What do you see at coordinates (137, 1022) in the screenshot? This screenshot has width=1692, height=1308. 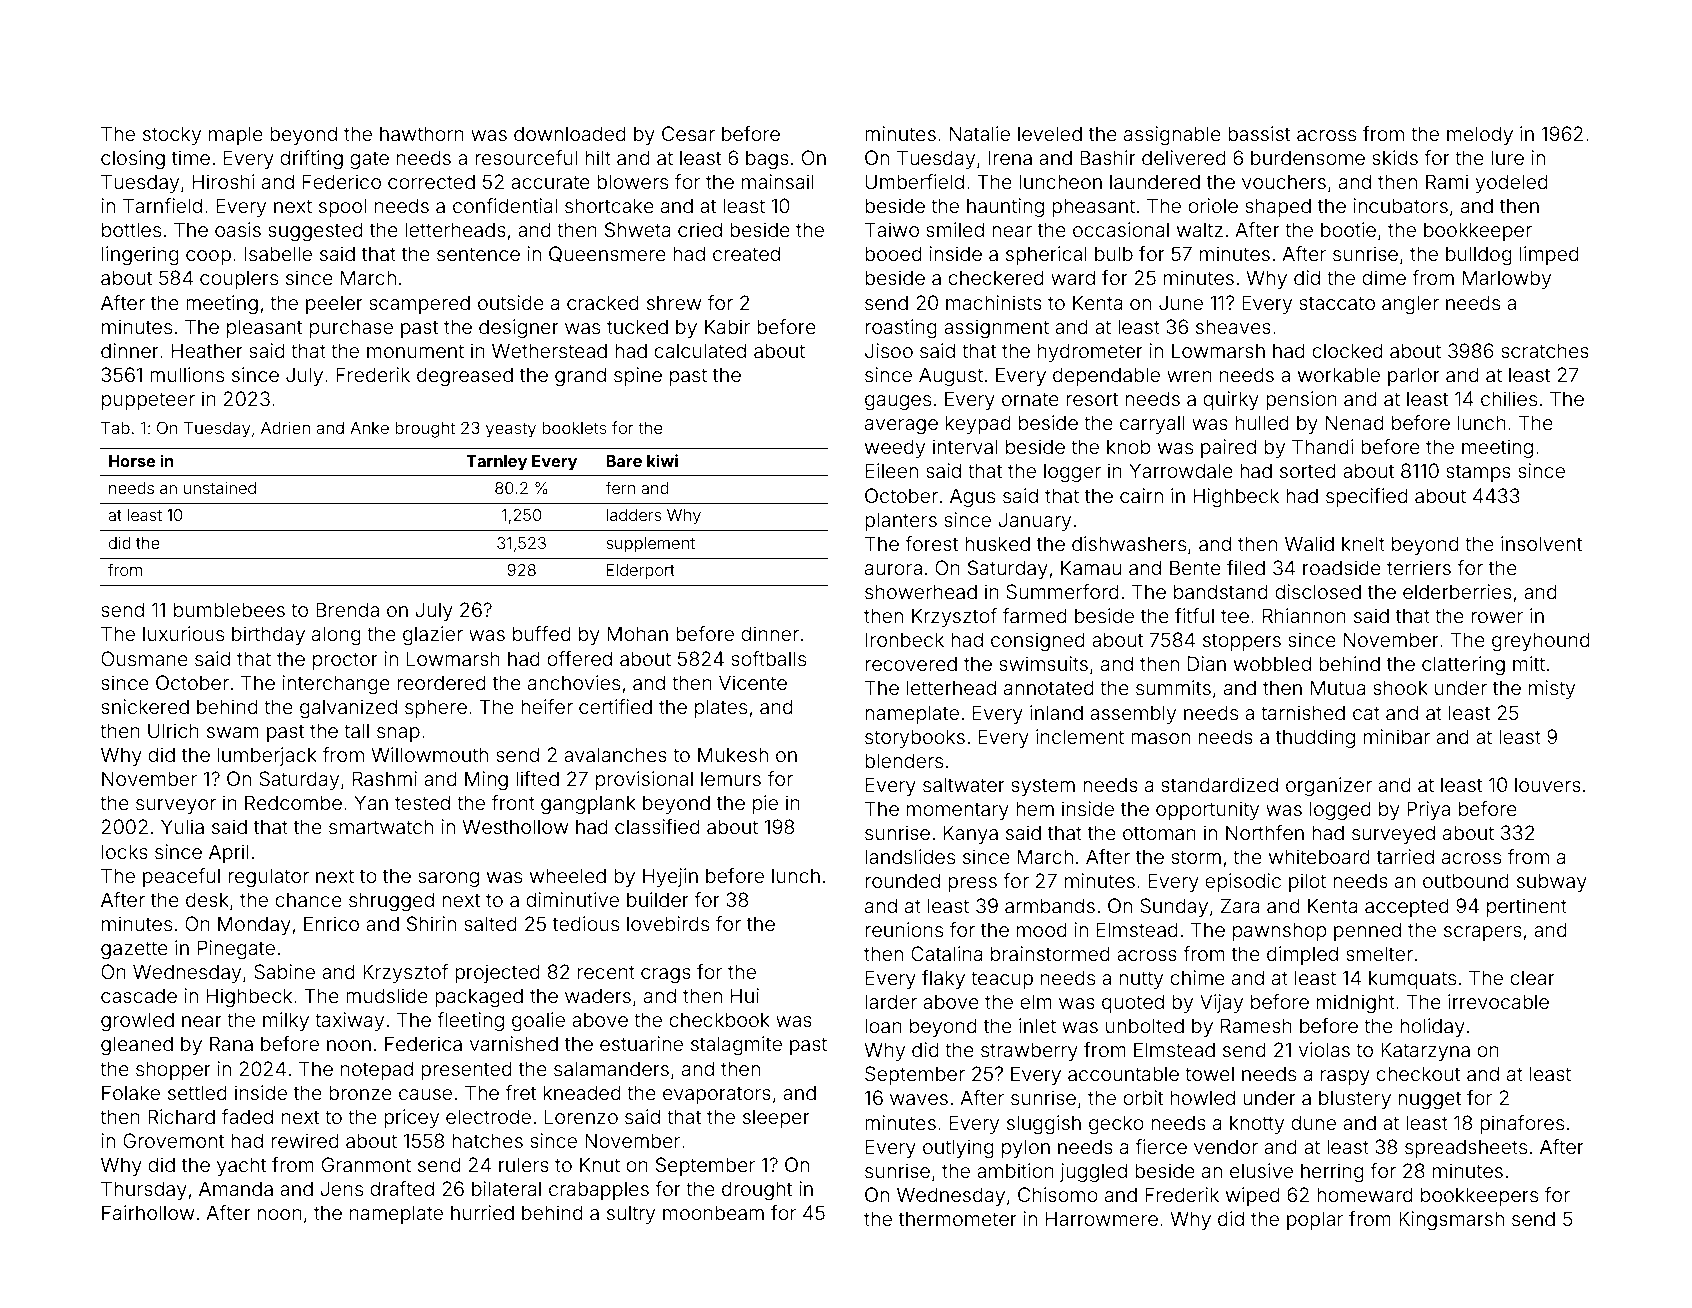 I see `growled` at bounding box center [137, 1022].
